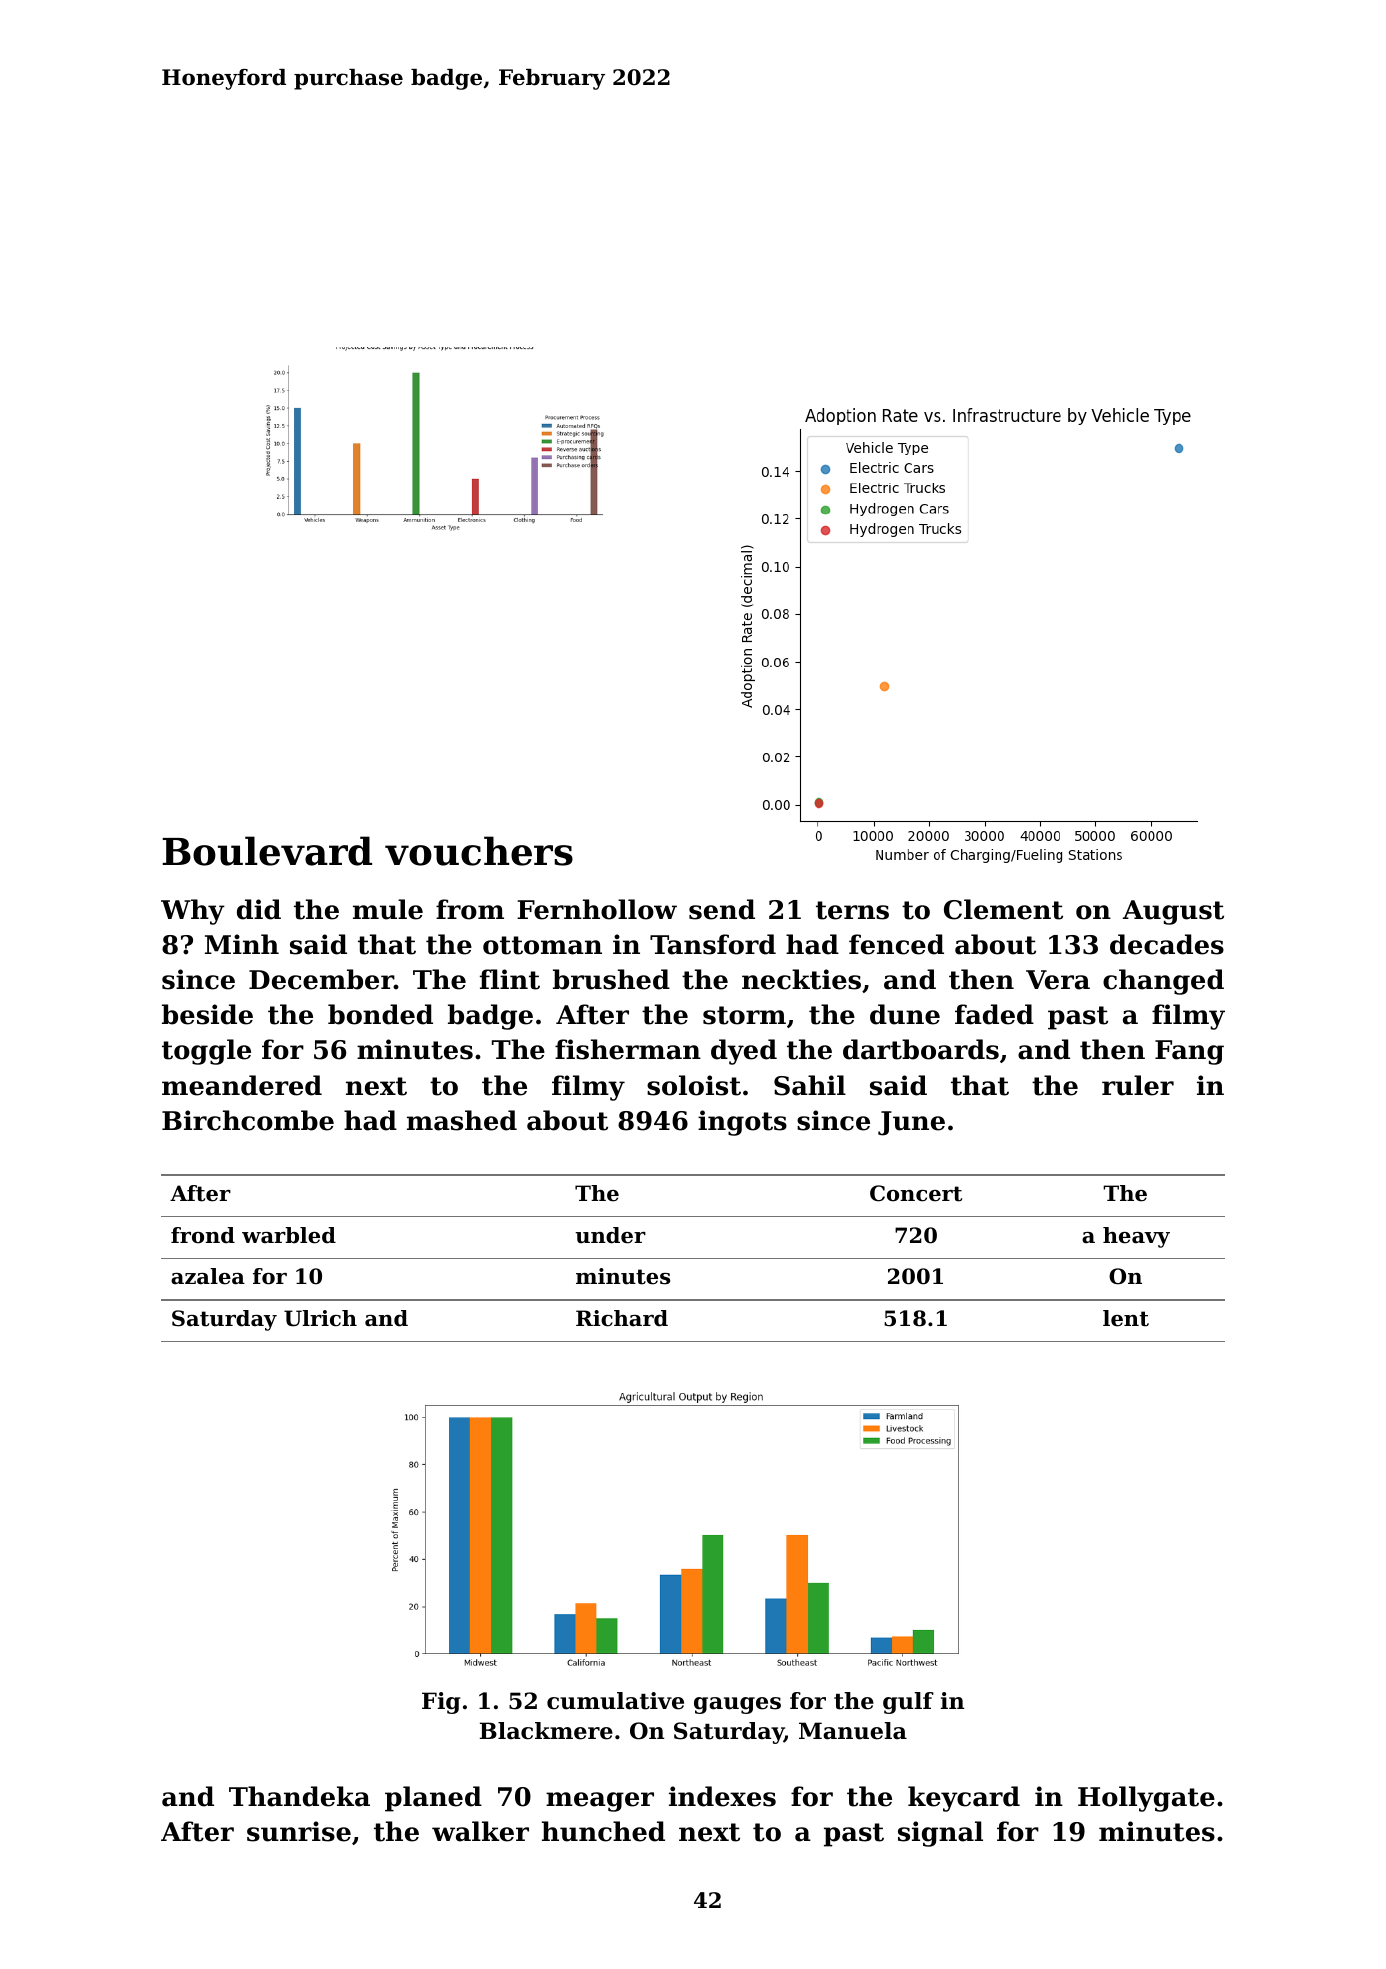 The width and height of the image is (1386, 1969). Describe the element at coordinates (1138, 1085) in the image. I see `ruler` at that location.
